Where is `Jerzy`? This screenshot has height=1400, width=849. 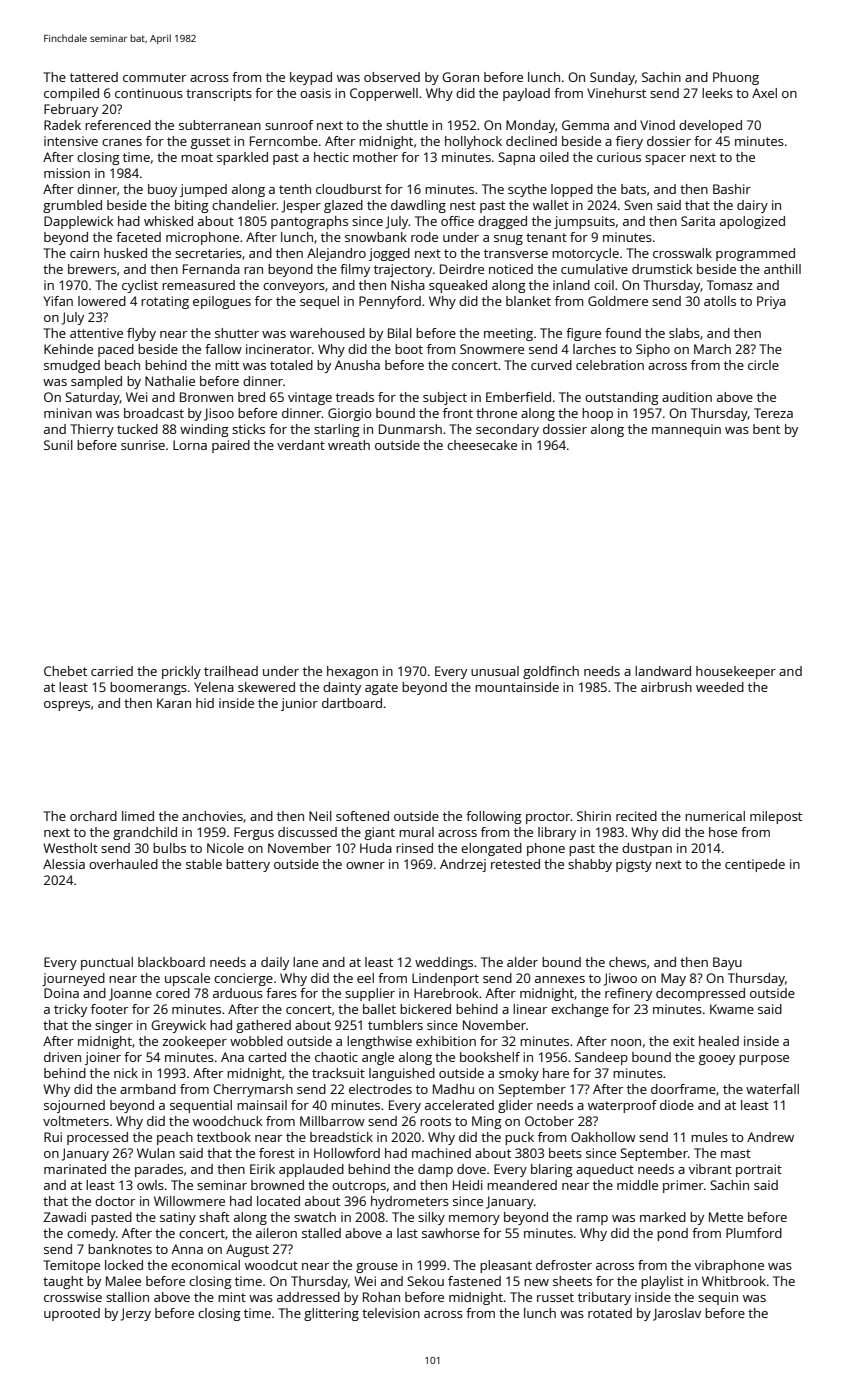 Jerzy is located at coordinates (136, 1314).
